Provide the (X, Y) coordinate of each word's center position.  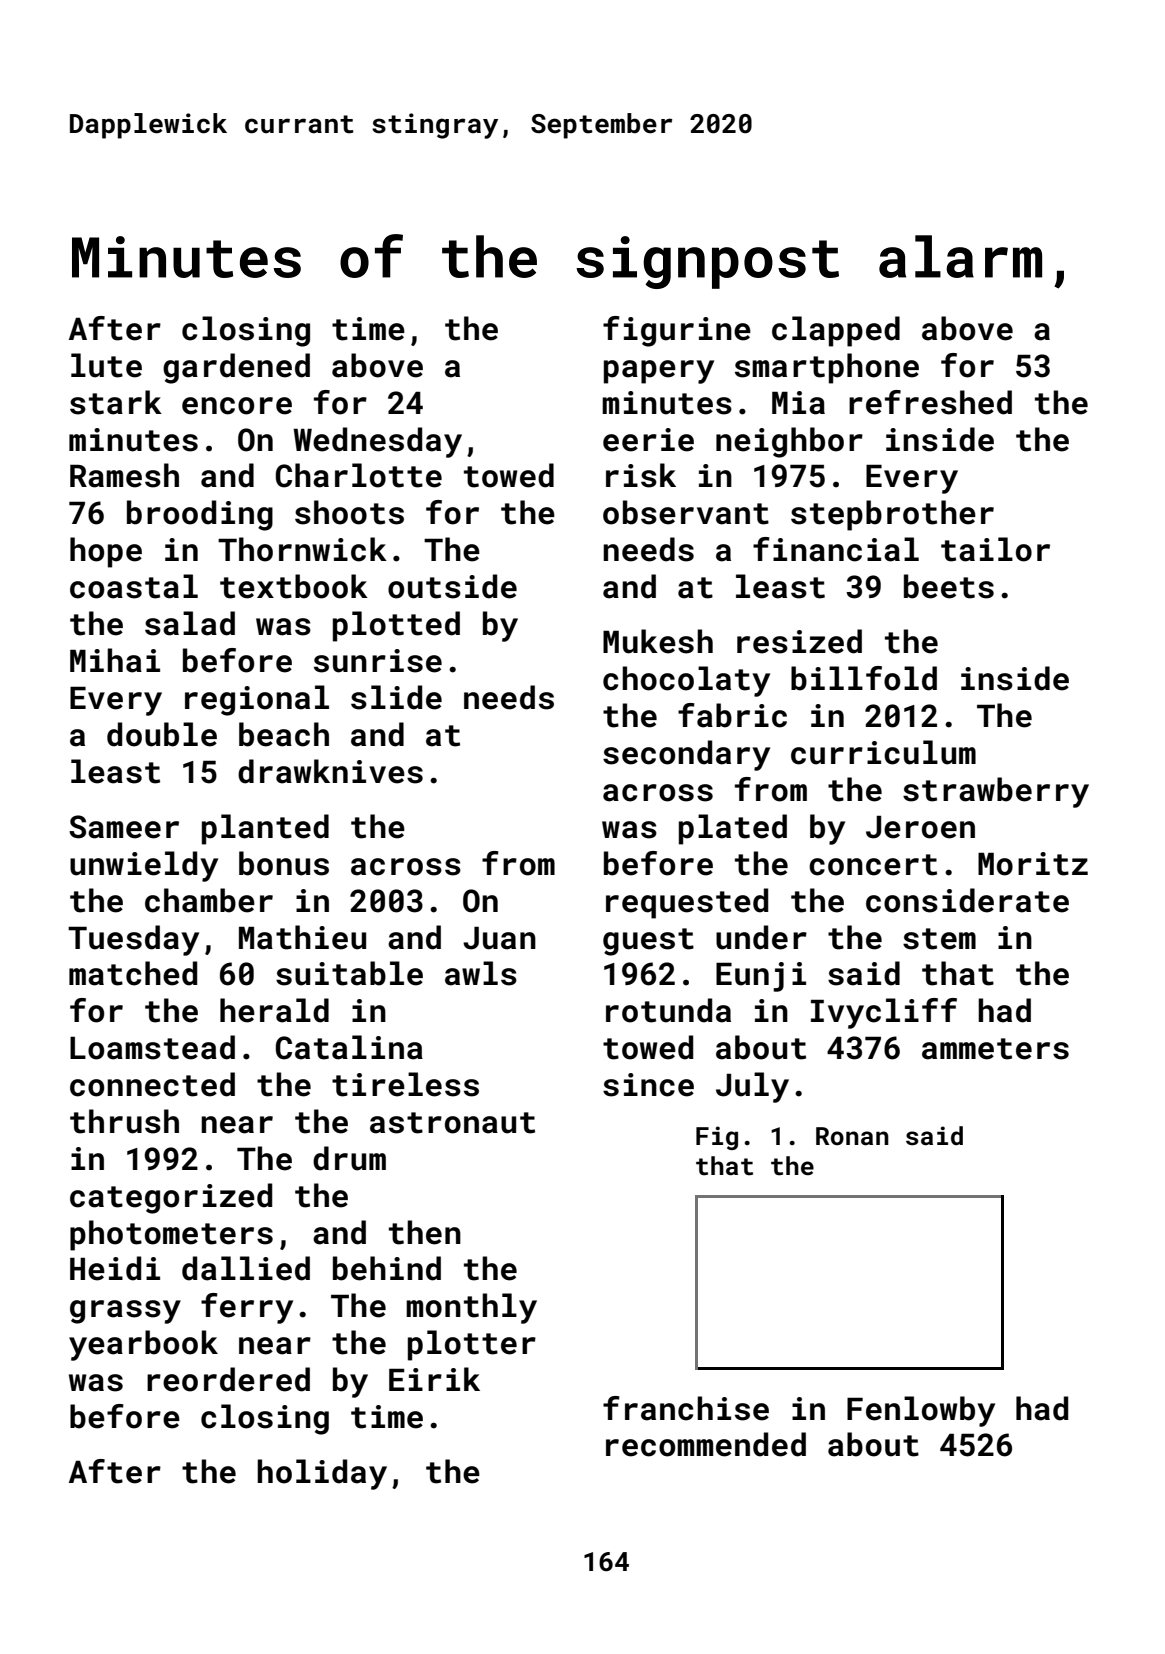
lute (106, 365)
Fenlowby (921, 1411)
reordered (228, 1379)
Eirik (434, 1379)
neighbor (789, 442)
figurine (677, 331)
